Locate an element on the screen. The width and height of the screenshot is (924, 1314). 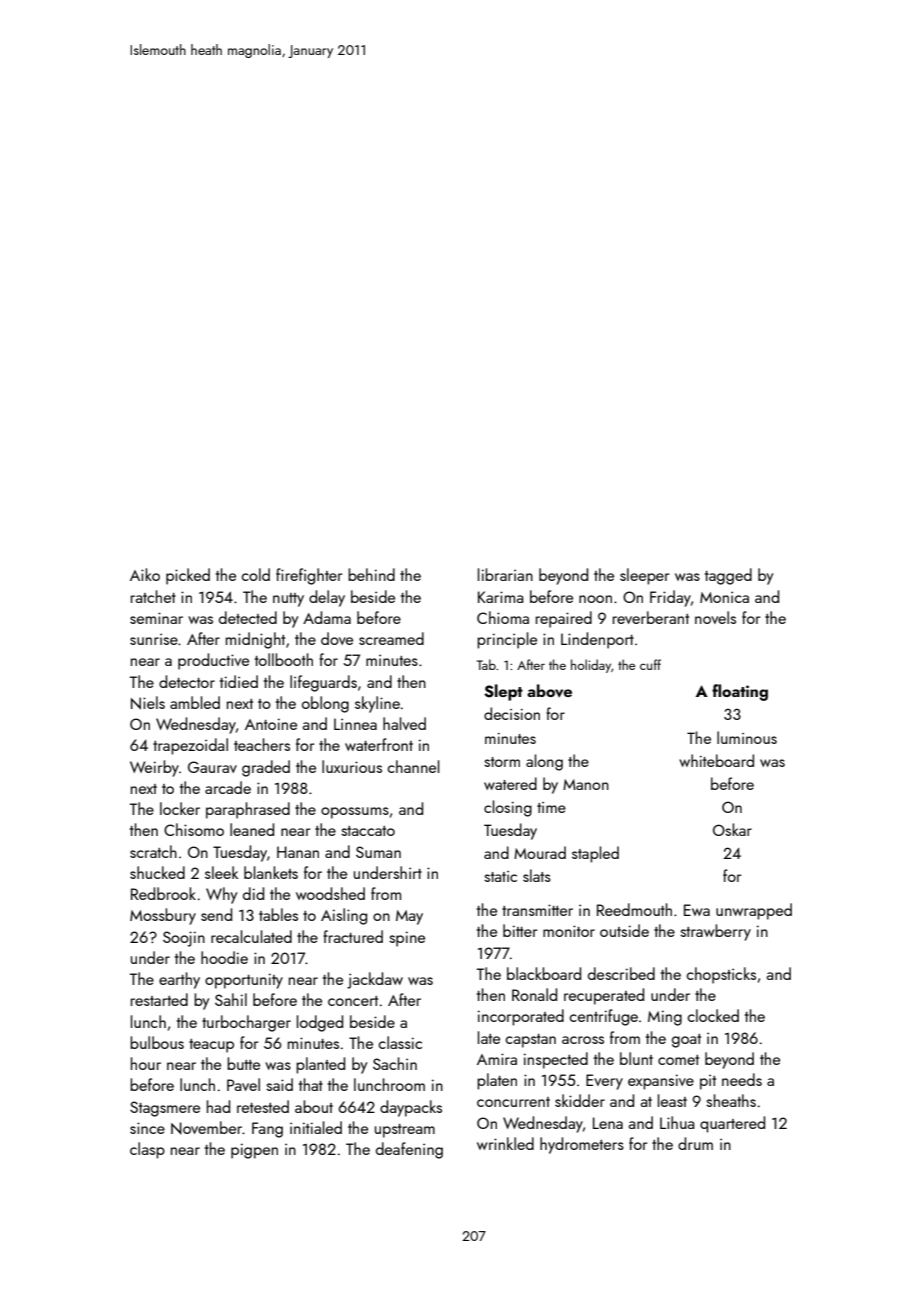
deafening is located at coordinates (409, 1150).
